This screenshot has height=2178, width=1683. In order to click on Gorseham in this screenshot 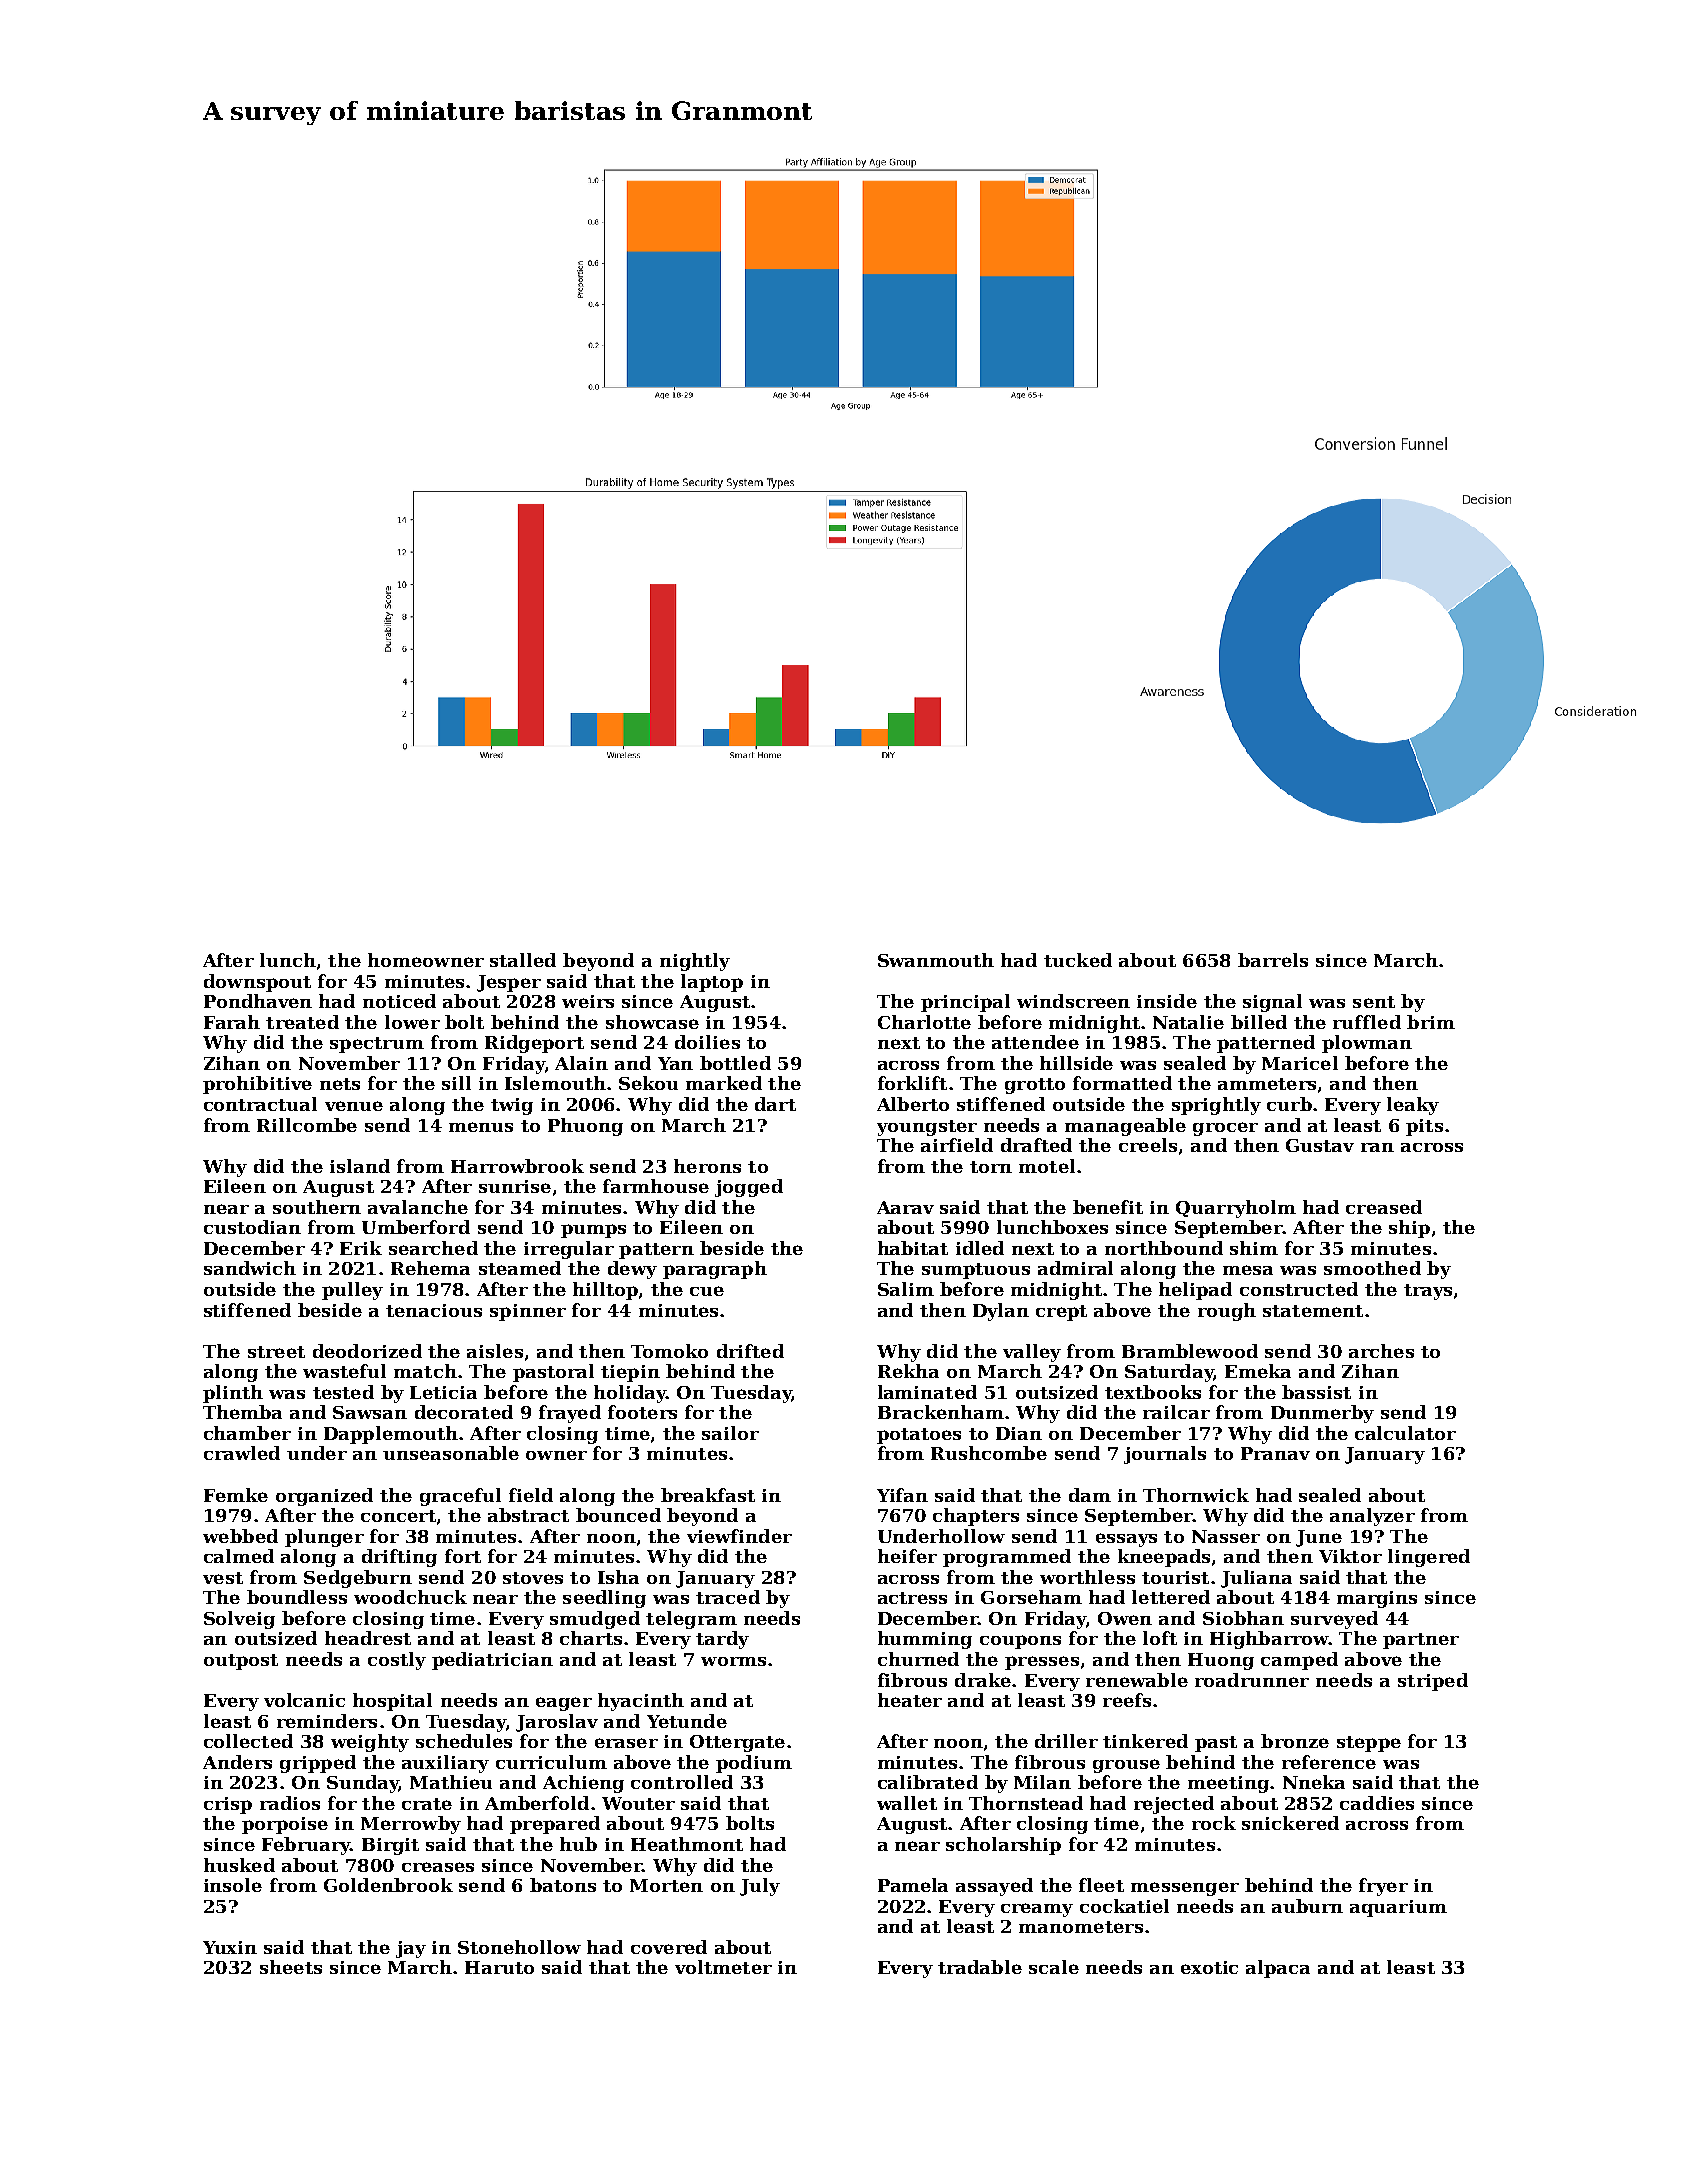, I will do `click(1031, 1597)`.
